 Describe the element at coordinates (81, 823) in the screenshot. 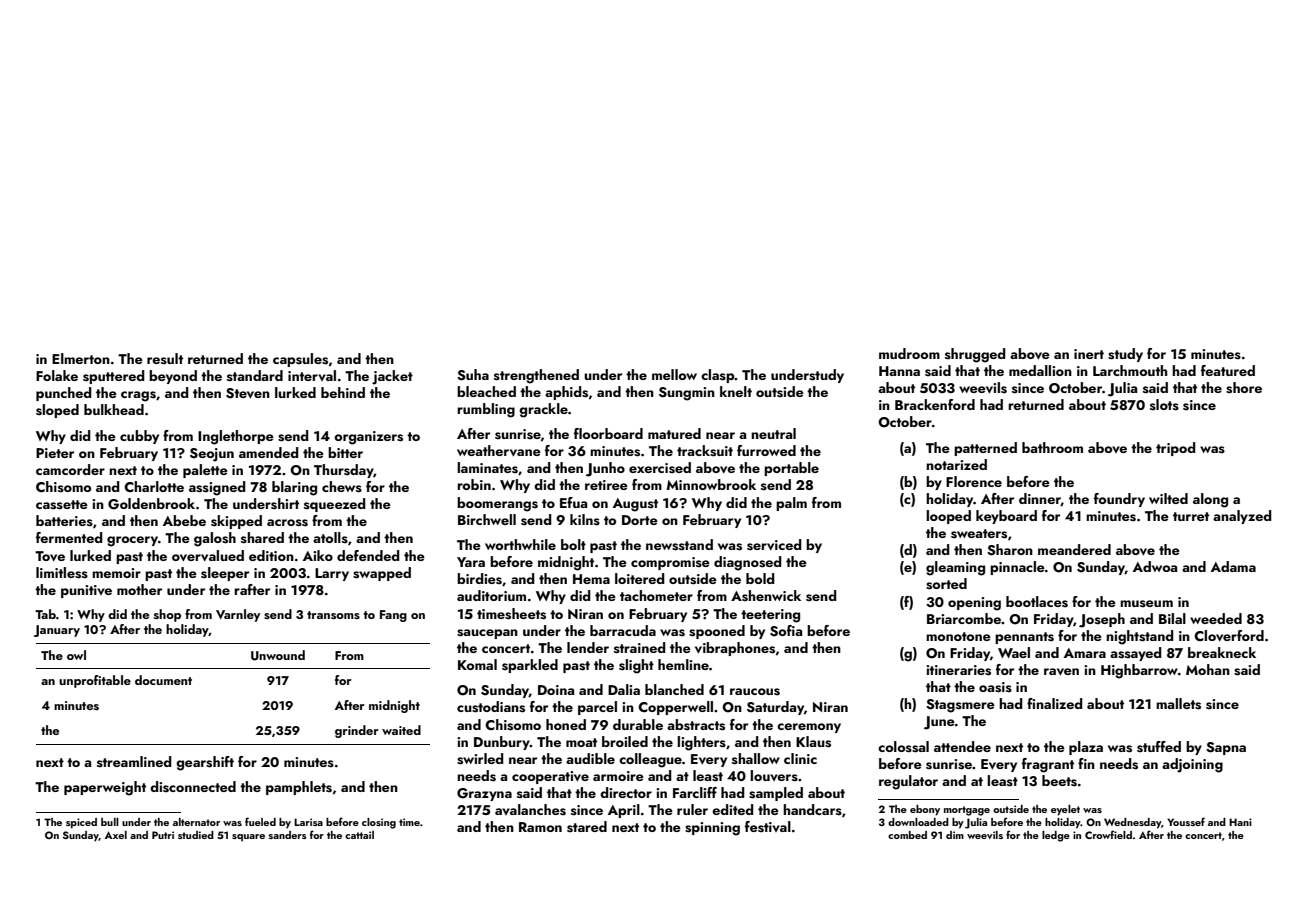

I see `spiced` at that location.
